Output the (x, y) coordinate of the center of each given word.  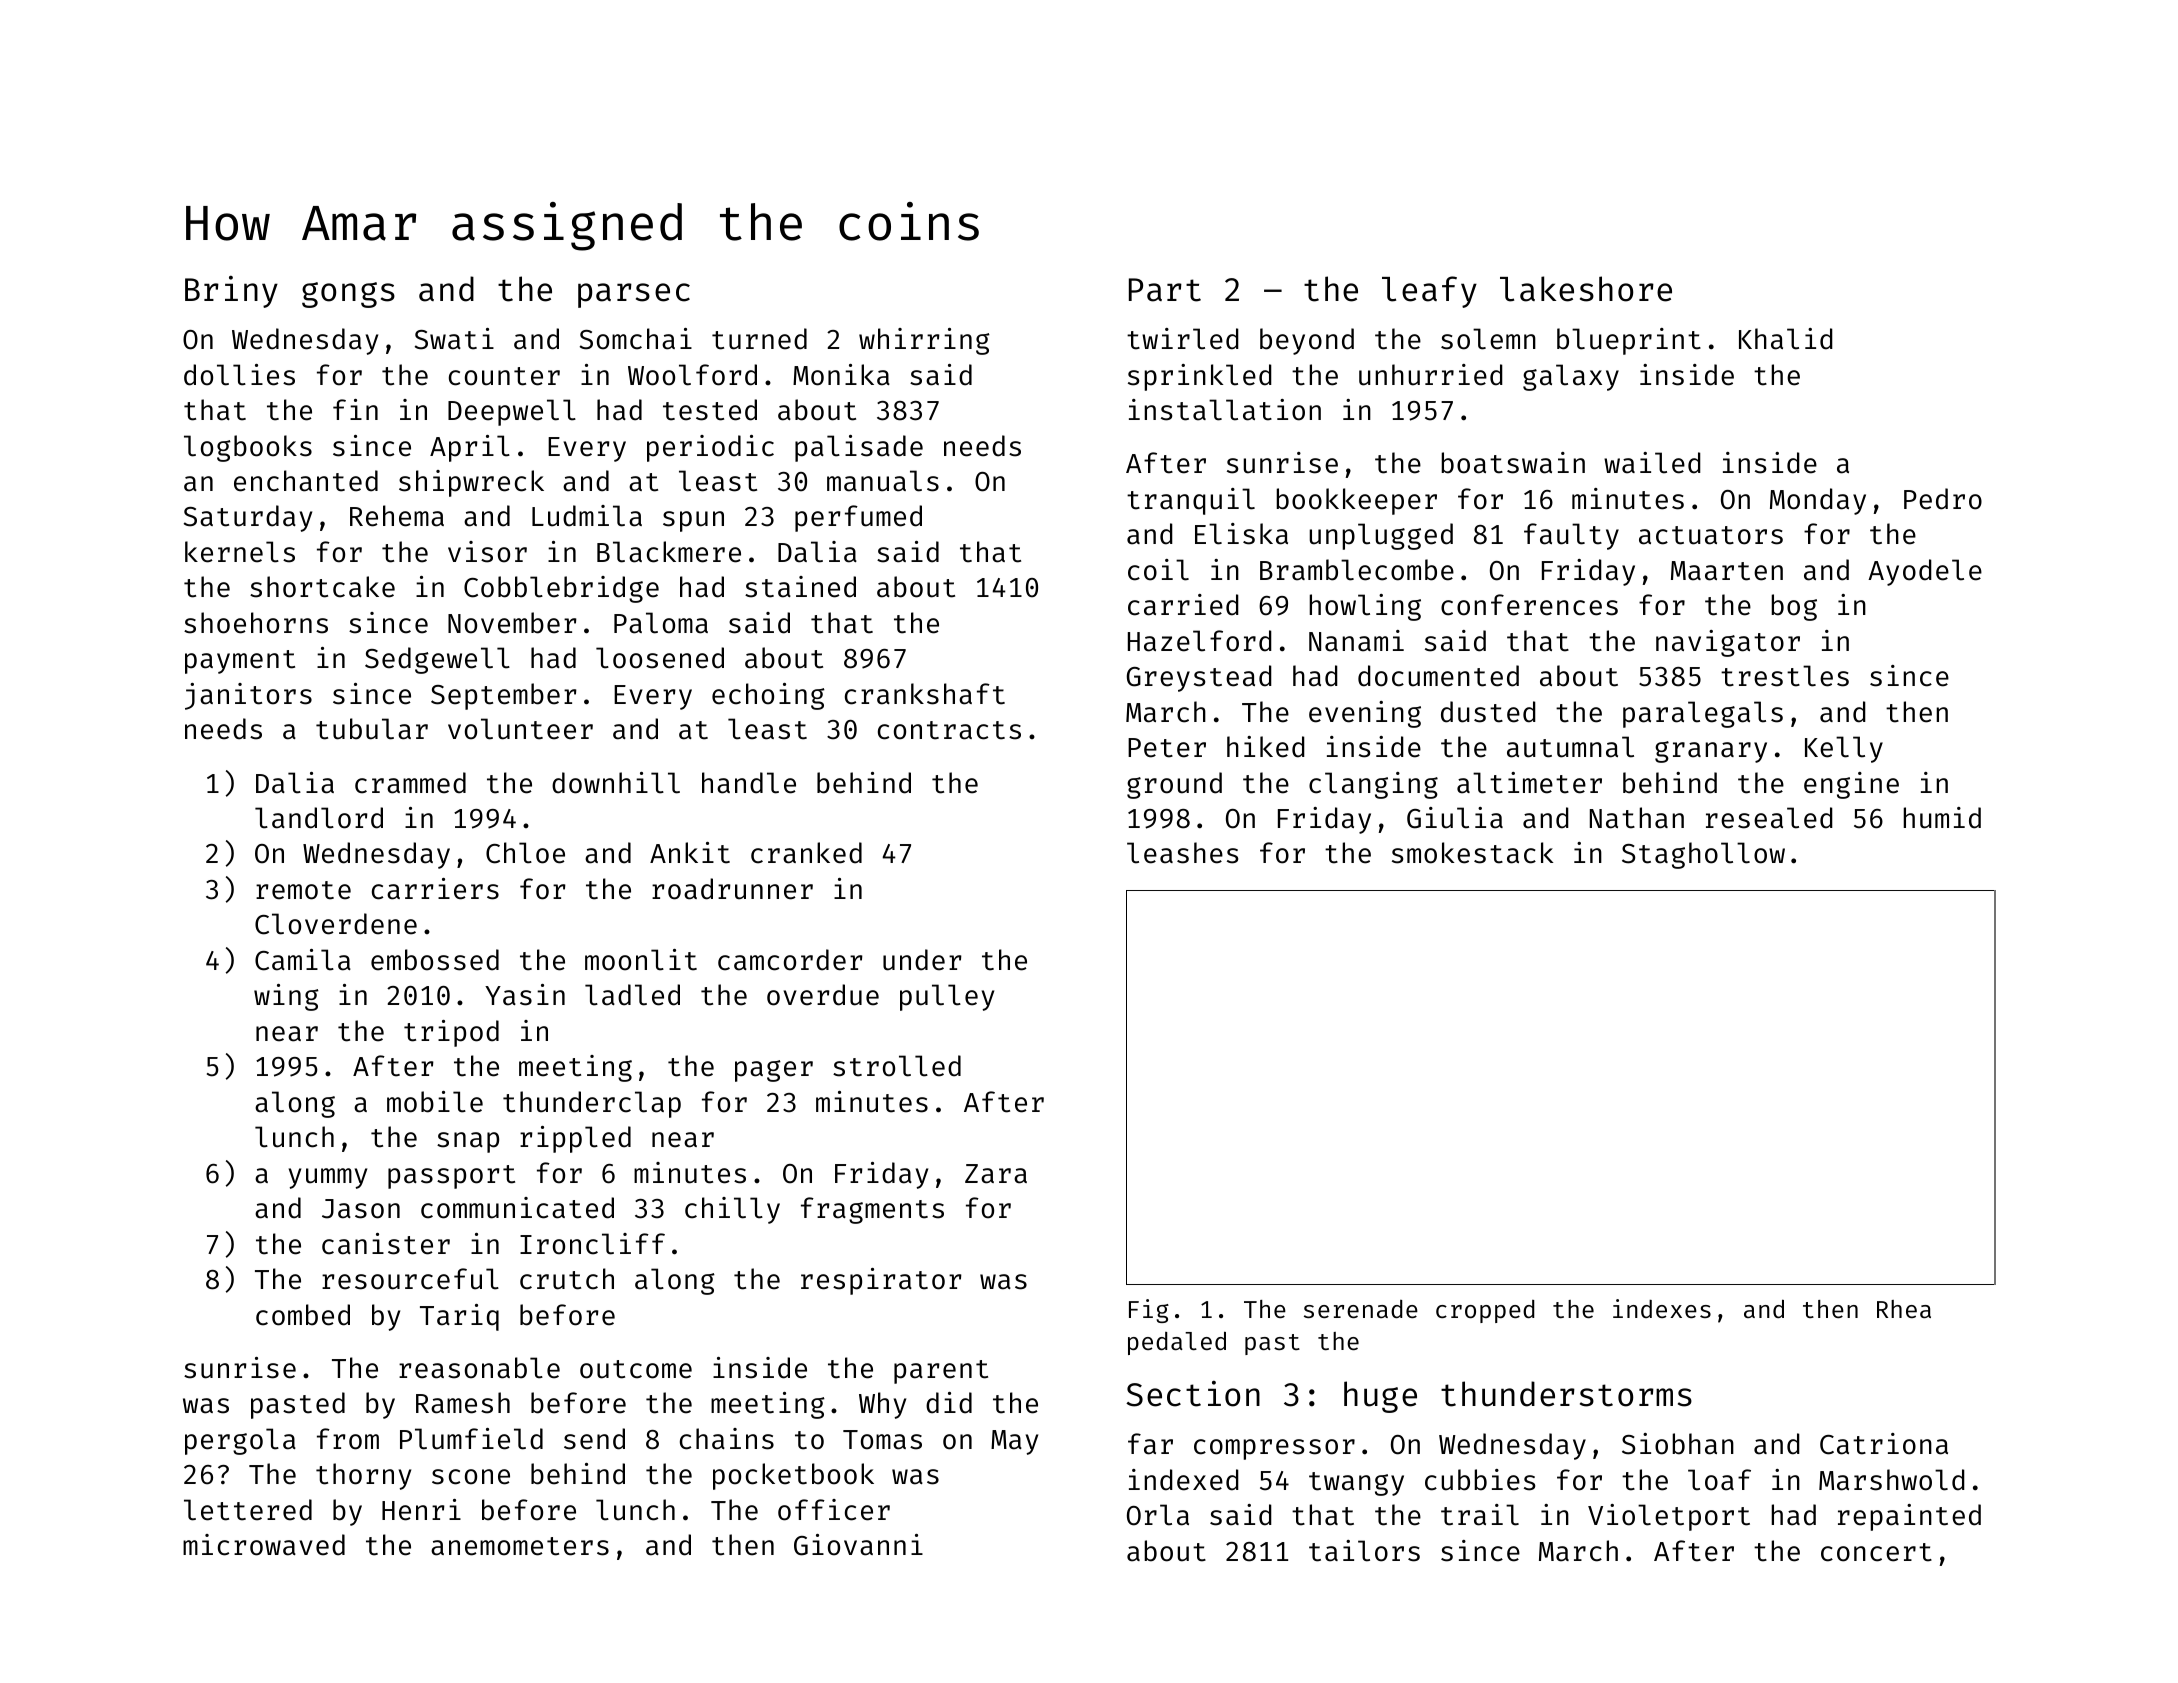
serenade (1361, 1309)
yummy (328, 1178)
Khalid (1786, 339)
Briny (231, 292)
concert (1876, 1552)
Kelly (1844, 749)
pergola (240, 1441)
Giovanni (858, 1545)
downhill (616, 783)
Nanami (1356, 641)
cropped (1485, 1311)
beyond (1307, 341)
